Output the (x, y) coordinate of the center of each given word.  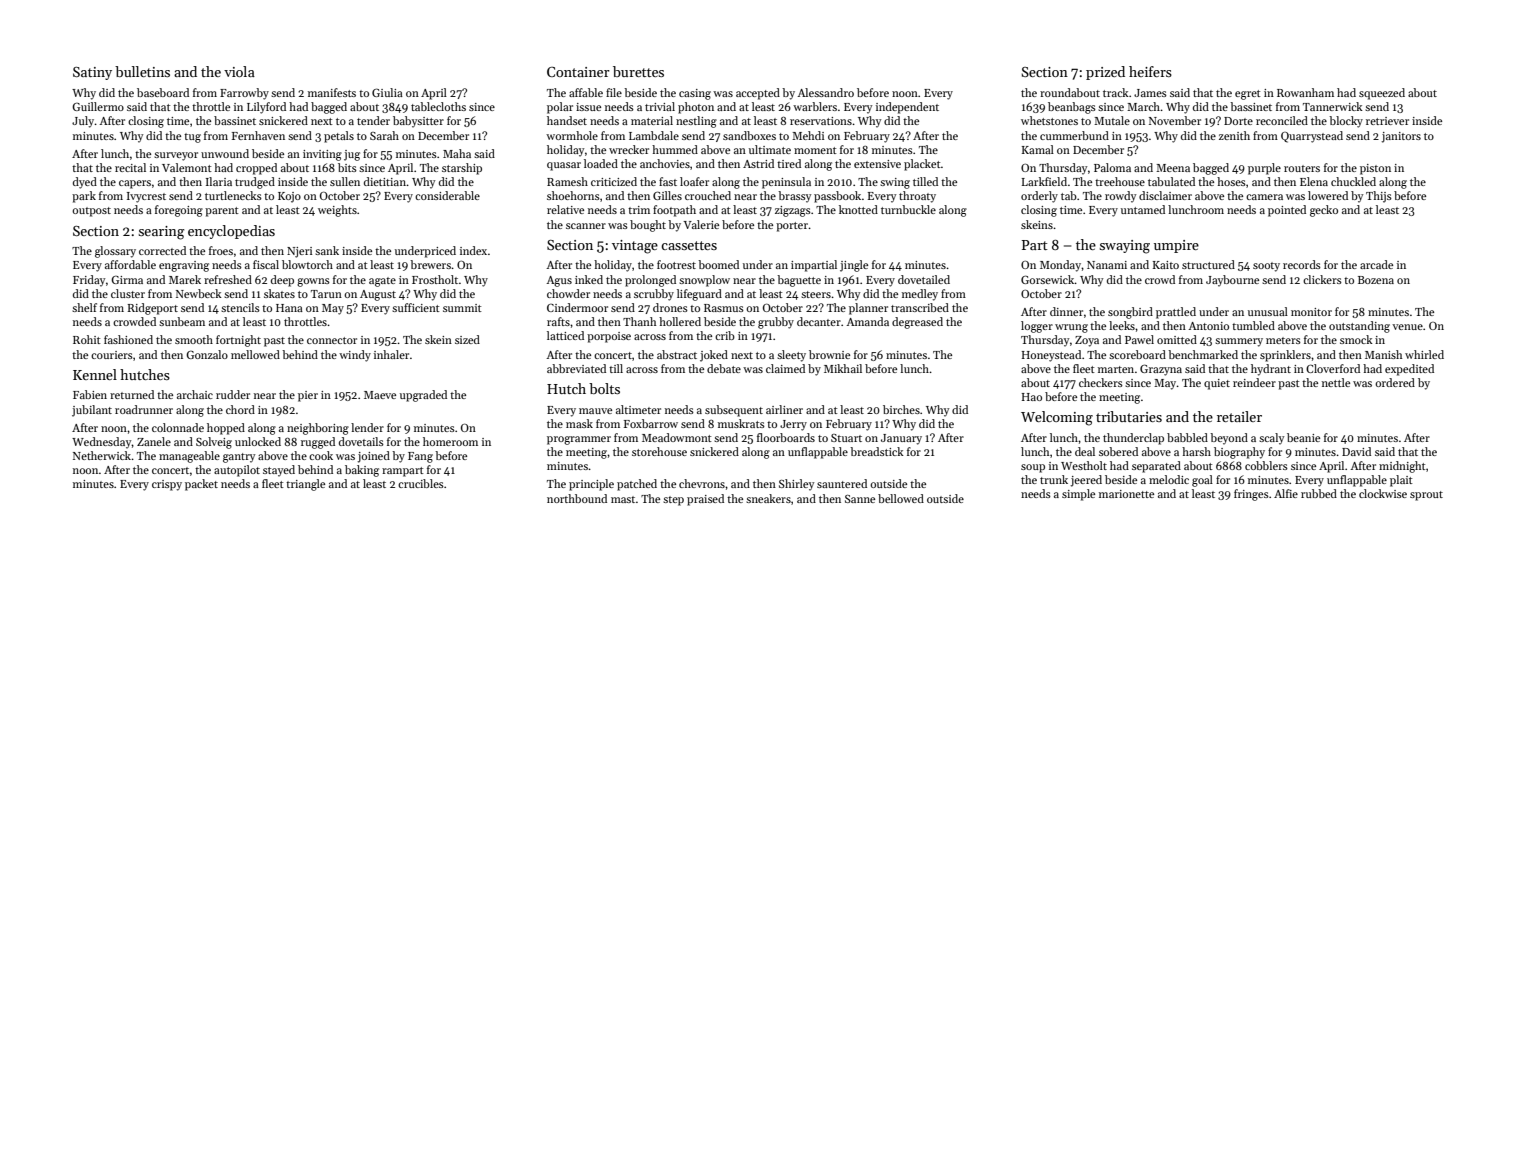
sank (327, 250)
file (614, 92)
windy (355, 356)
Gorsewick (1048, 279)
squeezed (1382, 94)
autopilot (237, 471)
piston (1375, 169)
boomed (718, 264)
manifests (332, 92)
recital (130, 167)
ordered (1395, 382)
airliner (784, 409)
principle (591, 485)
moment (815, 150)
